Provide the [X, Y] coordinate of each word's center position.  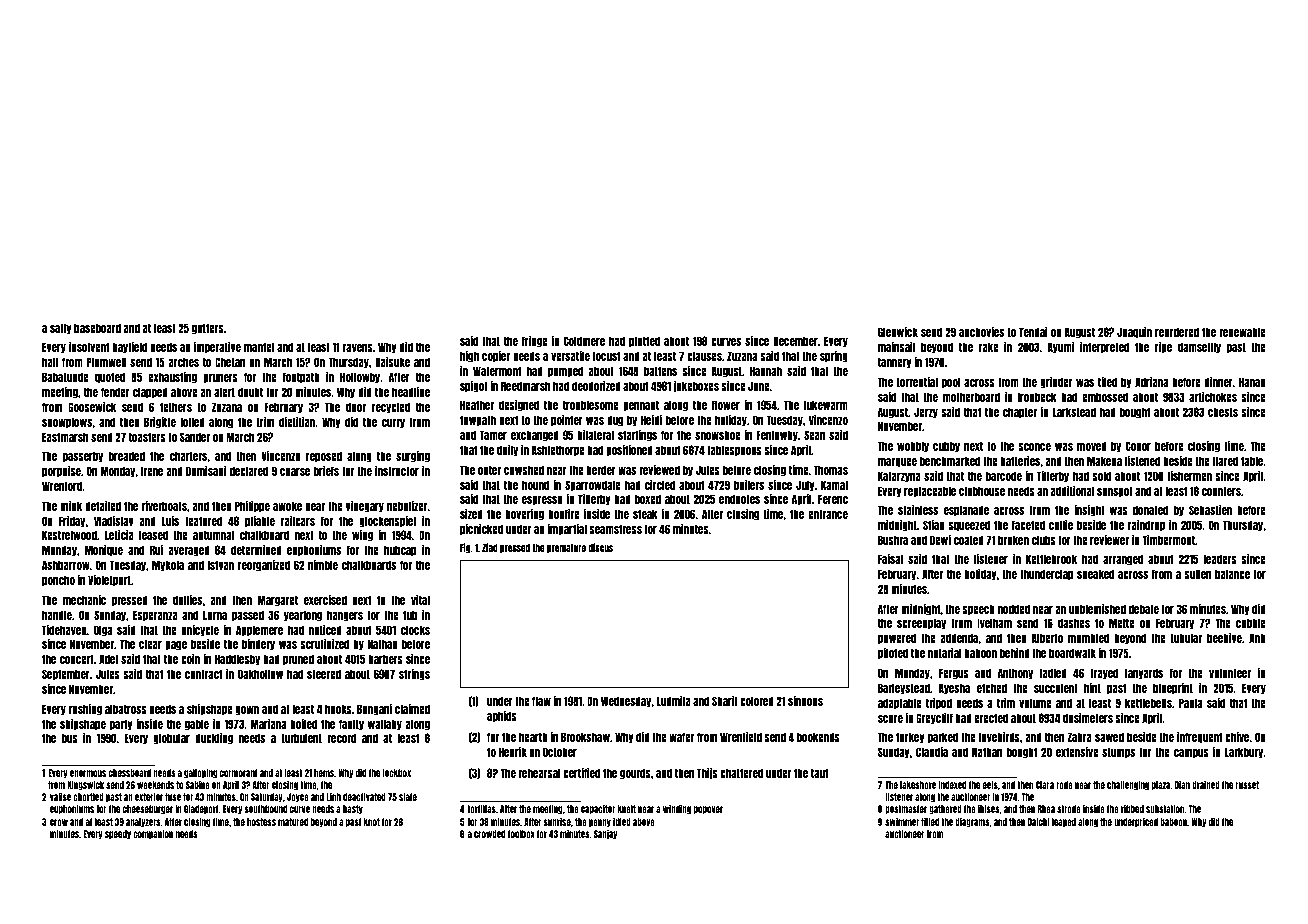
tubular [1186, 638]
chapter [1020, 413]
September [66, 675]
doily [507, 451]
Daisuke [392, 362]
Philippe [252, 507]
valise [60, 796]
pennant [641, 406]
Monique [104, 551]
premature [566, 548]
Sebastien [1210, 510]
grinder [1056, 383]
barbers [385, 659]
